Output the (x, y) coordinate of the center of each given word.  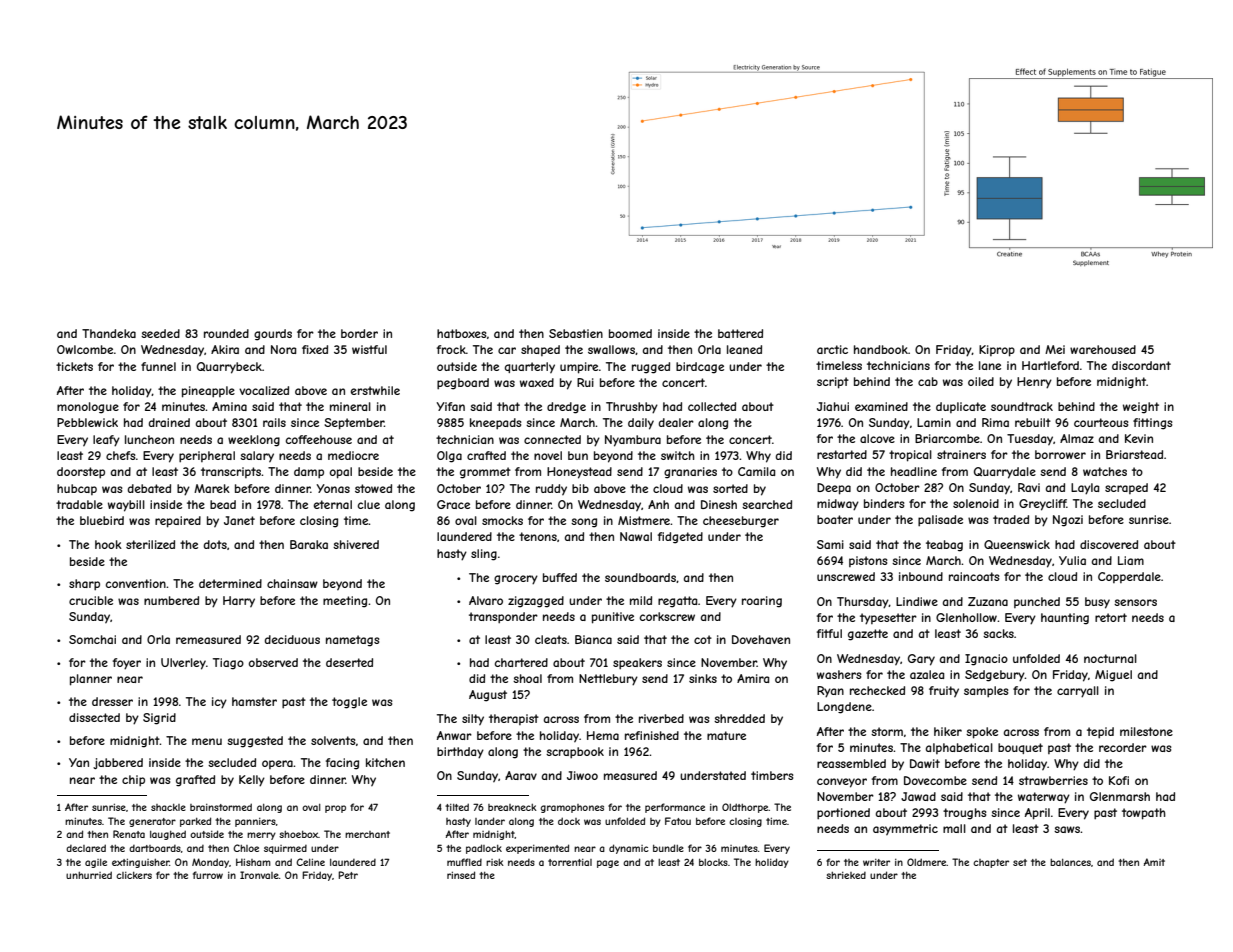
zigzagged (536, 602)
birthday (460, 753)
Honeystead (579, 473)
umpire (579, 368)
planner (91, 680)
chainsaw (292, 583)
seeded (160, 333)
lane (990, 365)
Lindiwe (917, 601)
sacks (998, 633)
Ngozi (1068, 521)
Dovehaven (761, 639)
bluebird (102, 520)
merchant (367, 834)
